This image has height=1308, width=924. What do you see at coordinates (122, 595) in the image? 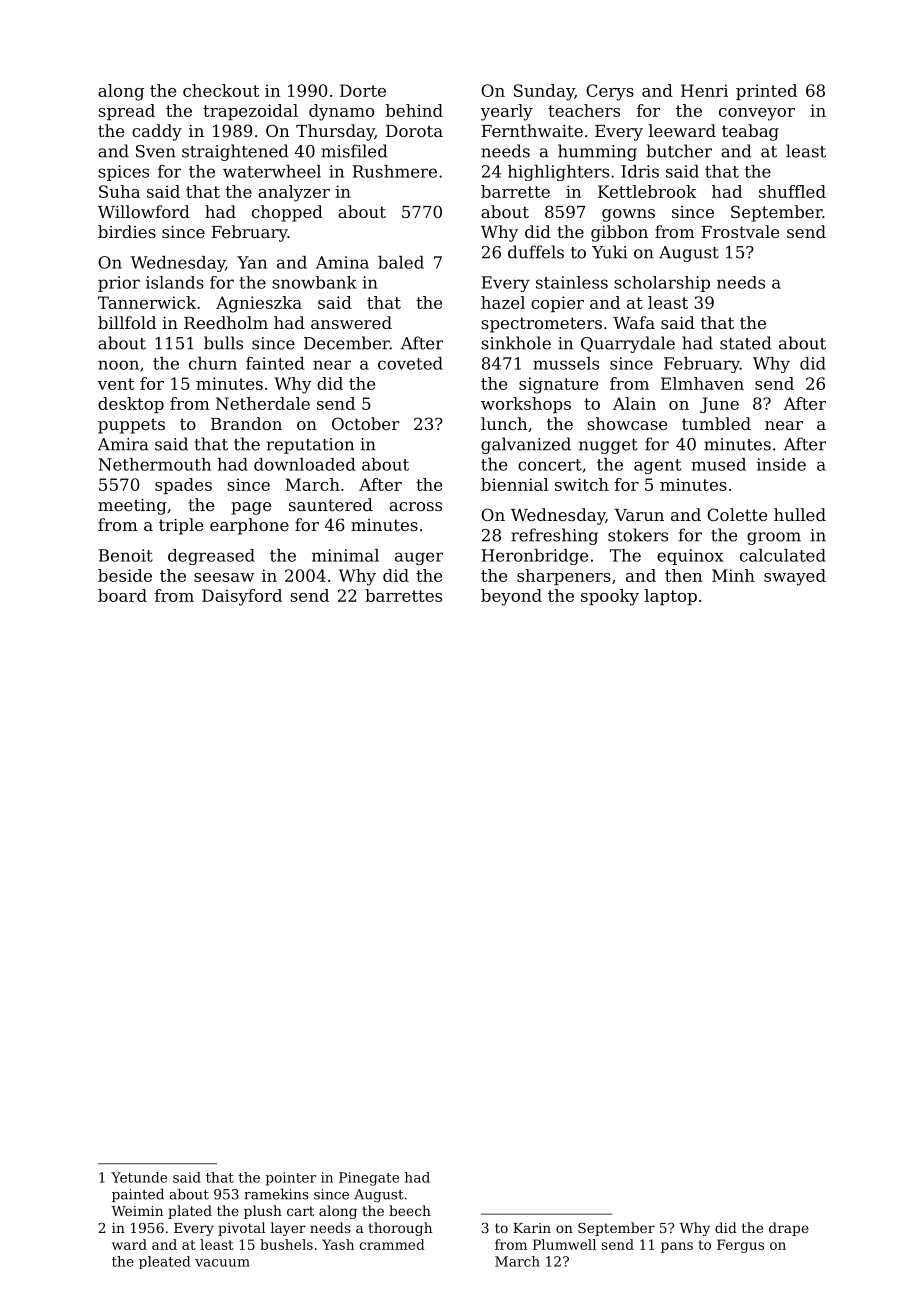
I see `board` at bounding box center [122, 595].
